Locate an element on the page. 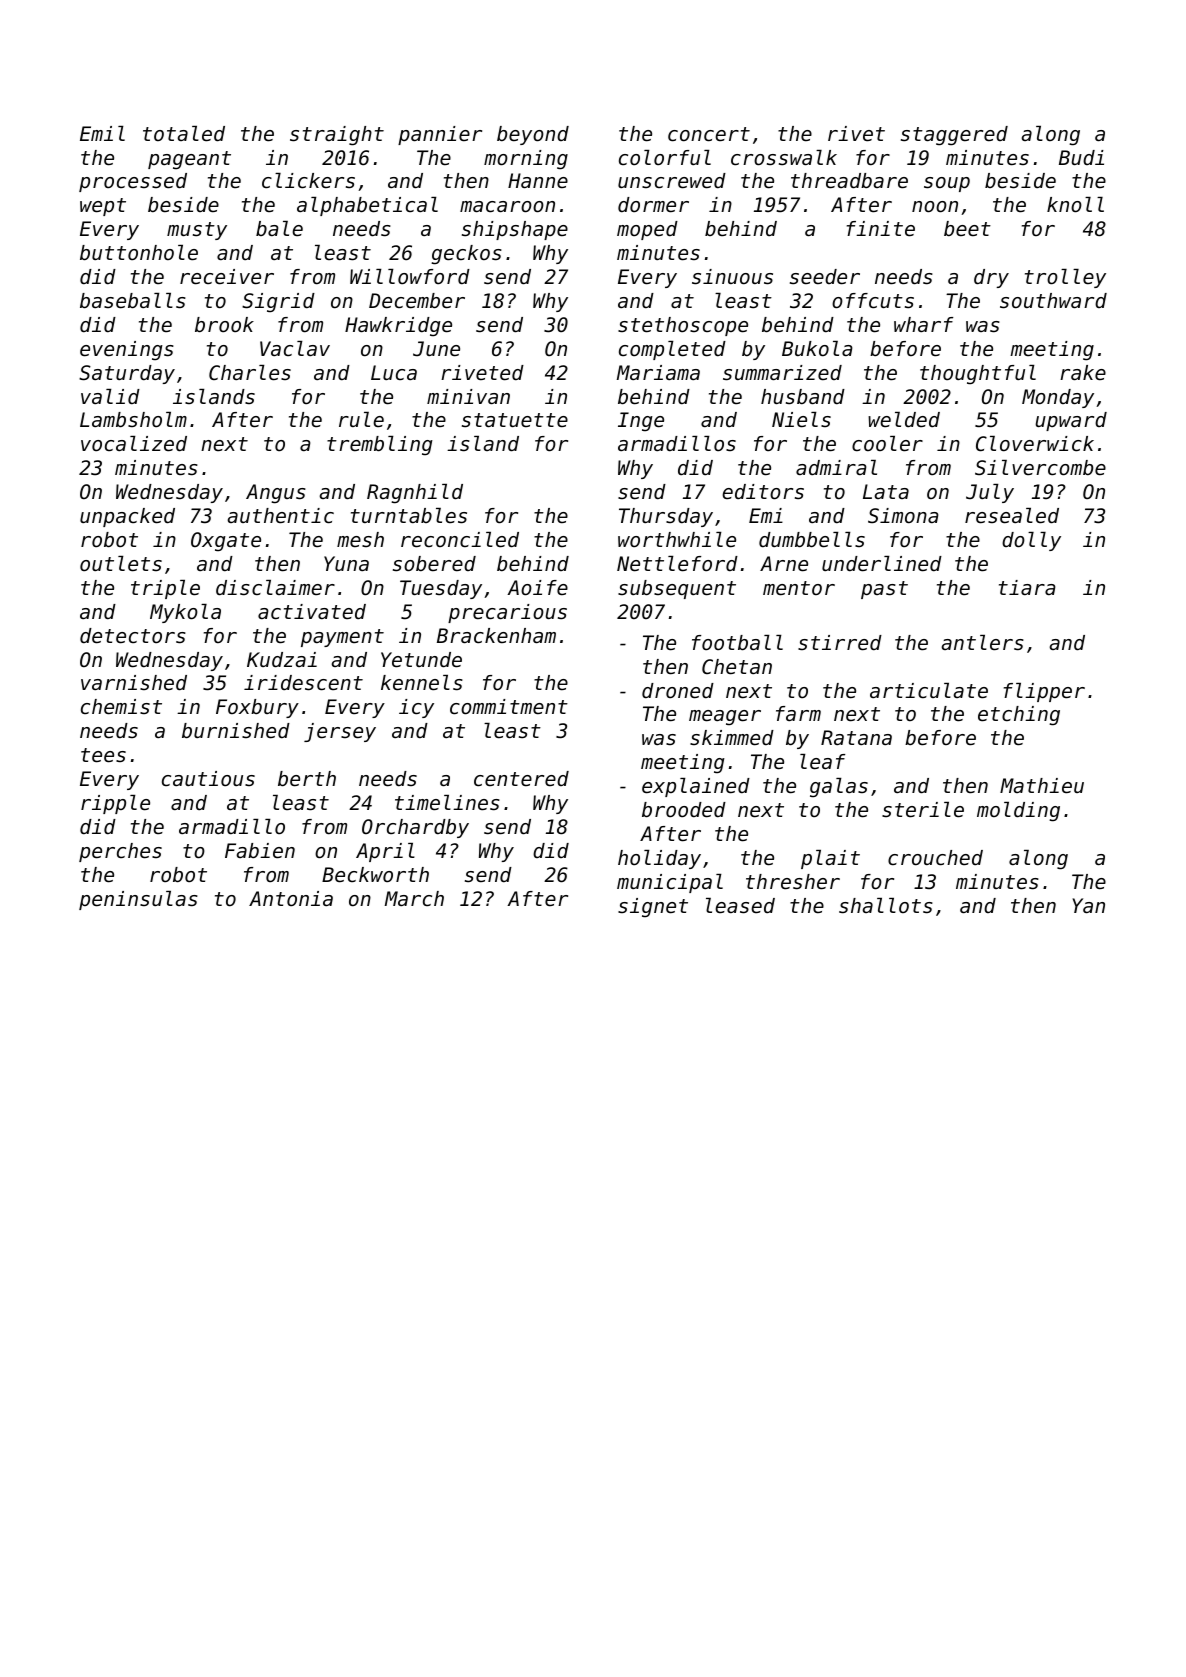  tiara is located at coordinates (1027, 587).
